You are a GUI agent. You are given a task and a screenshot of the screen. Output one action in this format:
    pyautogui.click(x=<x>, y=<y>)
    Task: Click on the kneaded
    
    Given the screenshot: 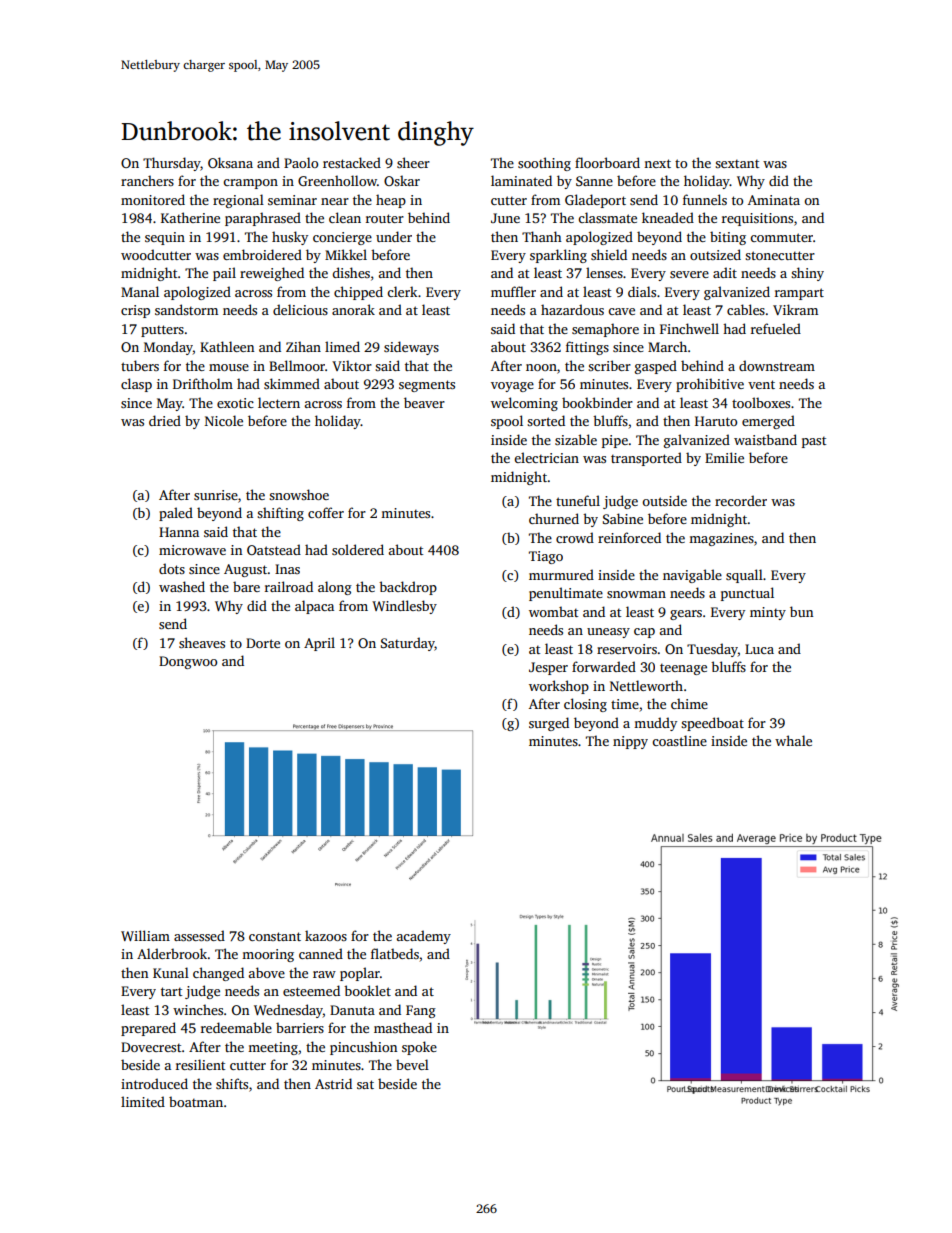 What is the action you would take?
    pyautogui.click(x=668, y=217)
